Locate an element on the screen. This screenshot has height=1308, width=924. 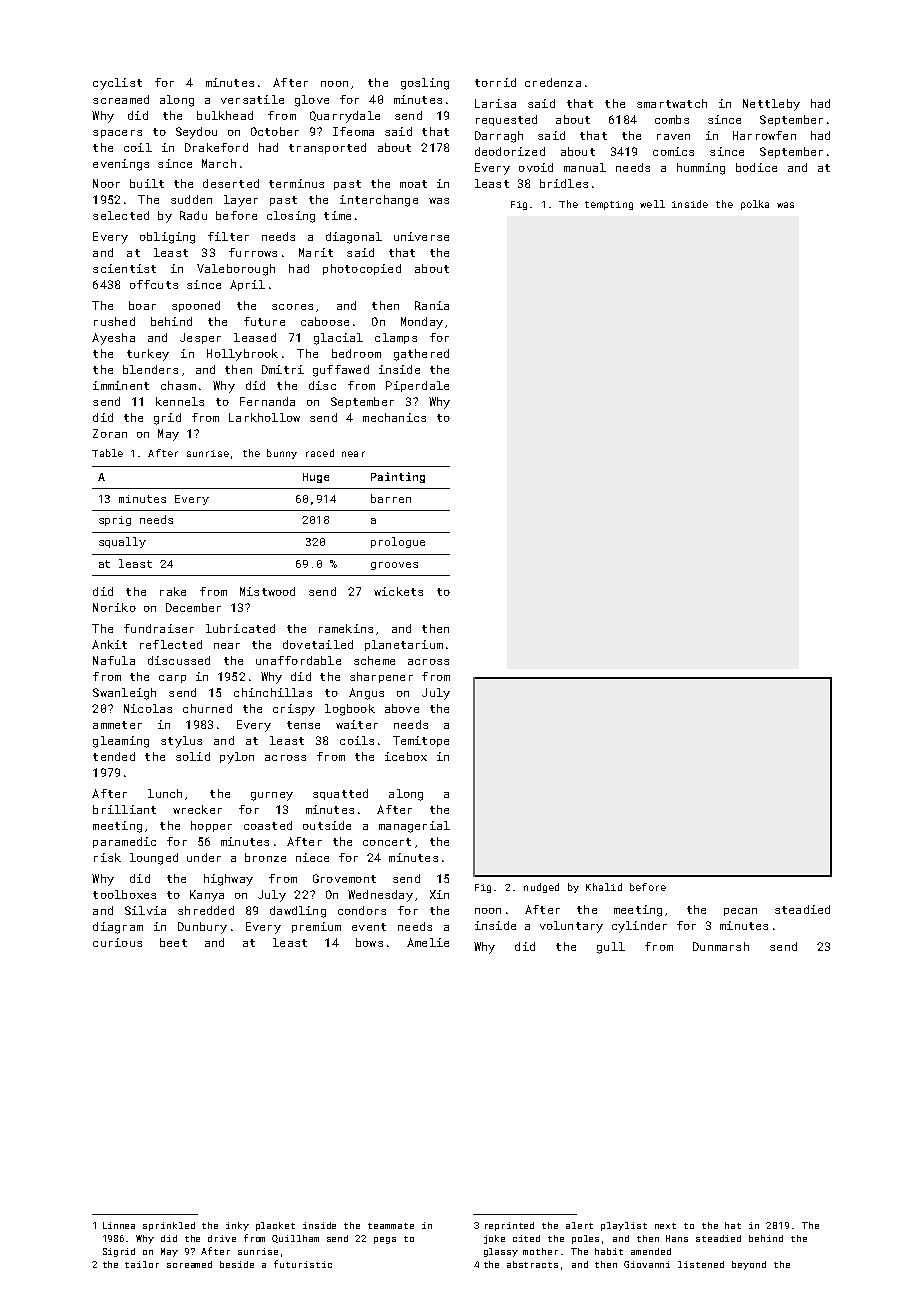
tempting is located at coordinates (609, 205).
